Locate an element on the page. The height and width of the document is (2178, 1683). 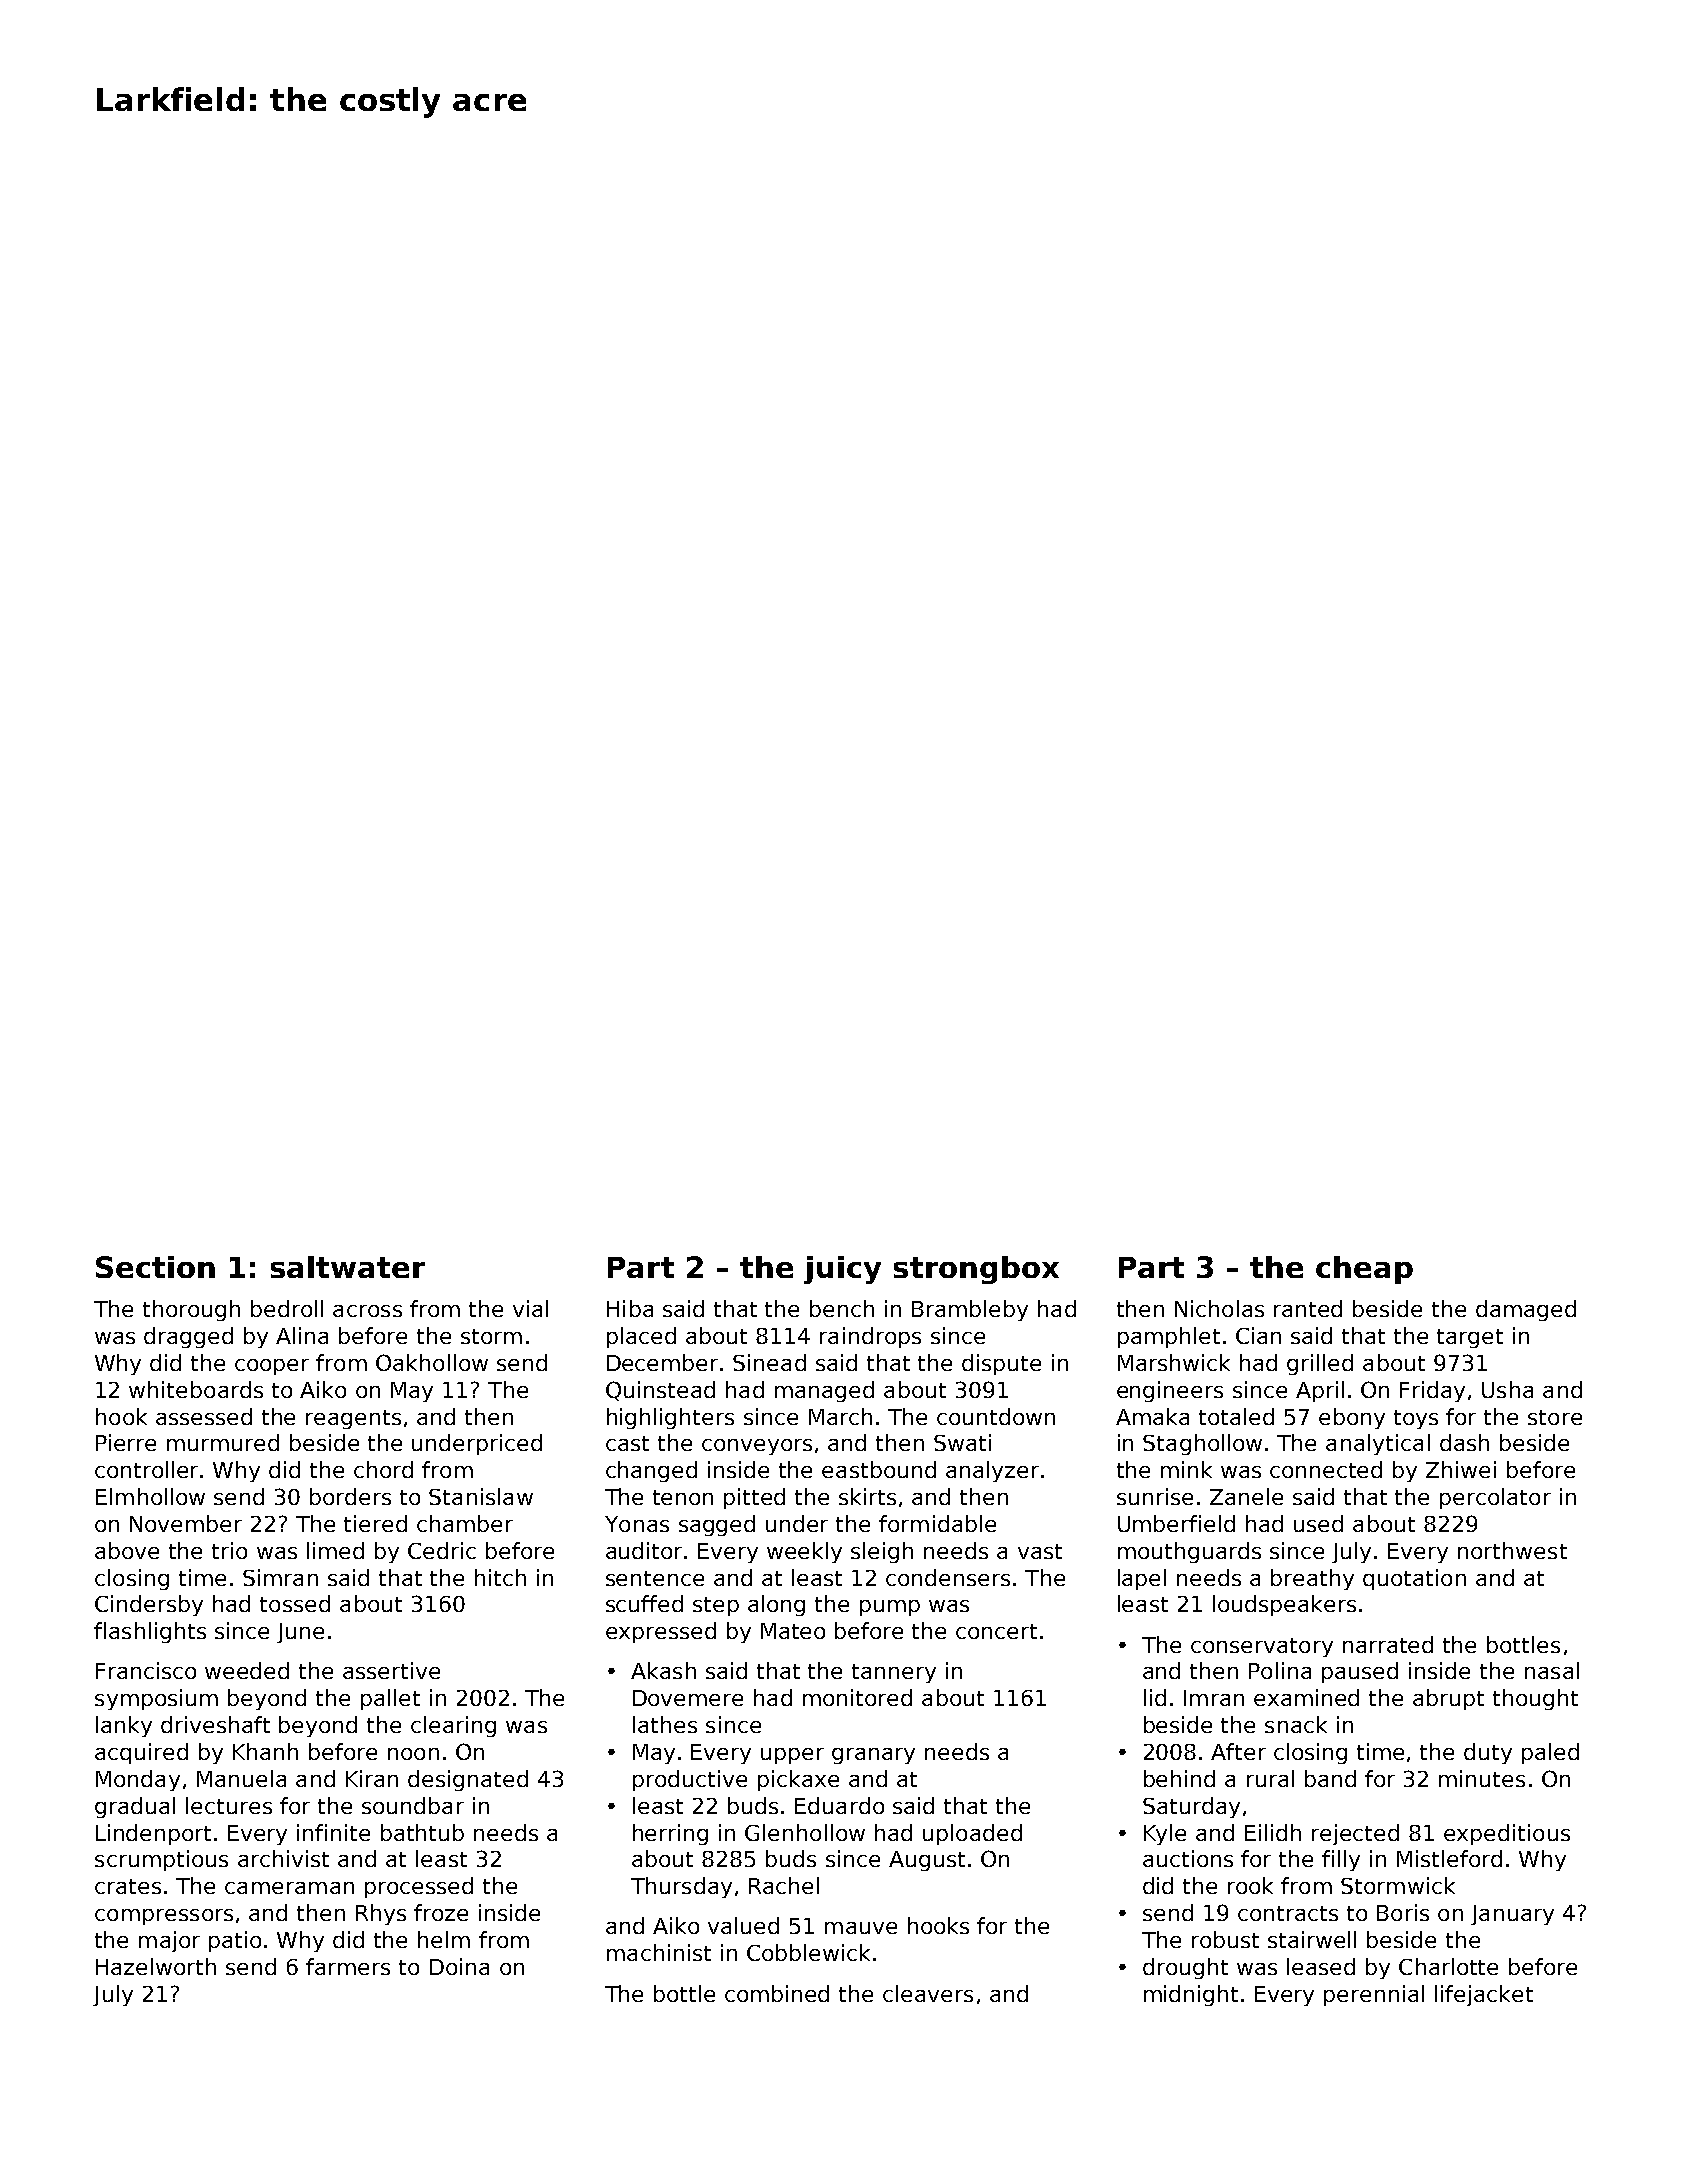
damaged is located at coordinates (1526, 1310).
